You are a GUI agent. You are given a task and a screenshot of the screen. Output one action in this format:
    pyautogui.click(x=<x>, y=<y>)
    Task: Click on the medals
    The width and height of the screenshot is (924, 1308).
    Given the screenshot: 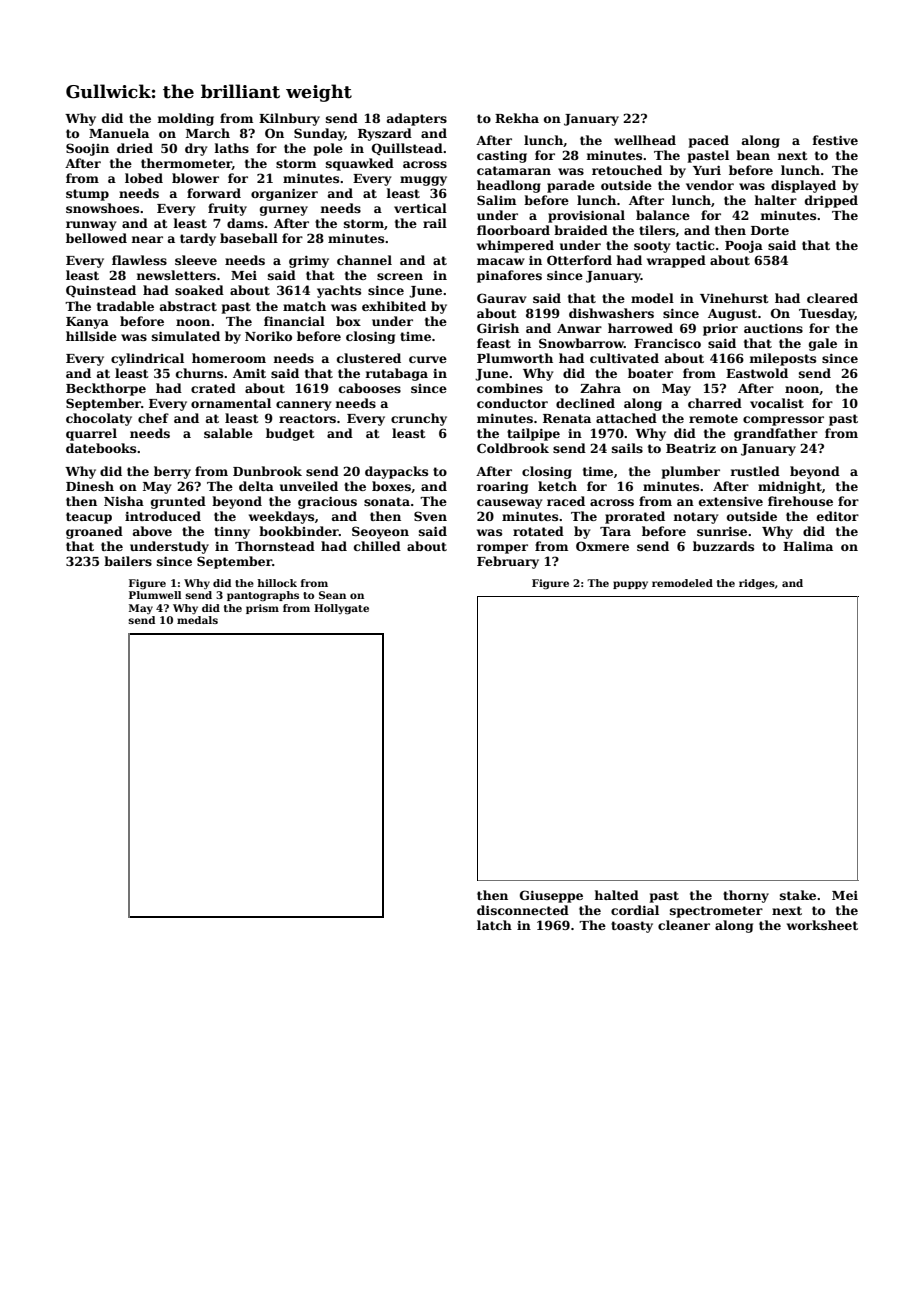 What is the action you would take?
    pyautogui.click(x=197, y=620)
